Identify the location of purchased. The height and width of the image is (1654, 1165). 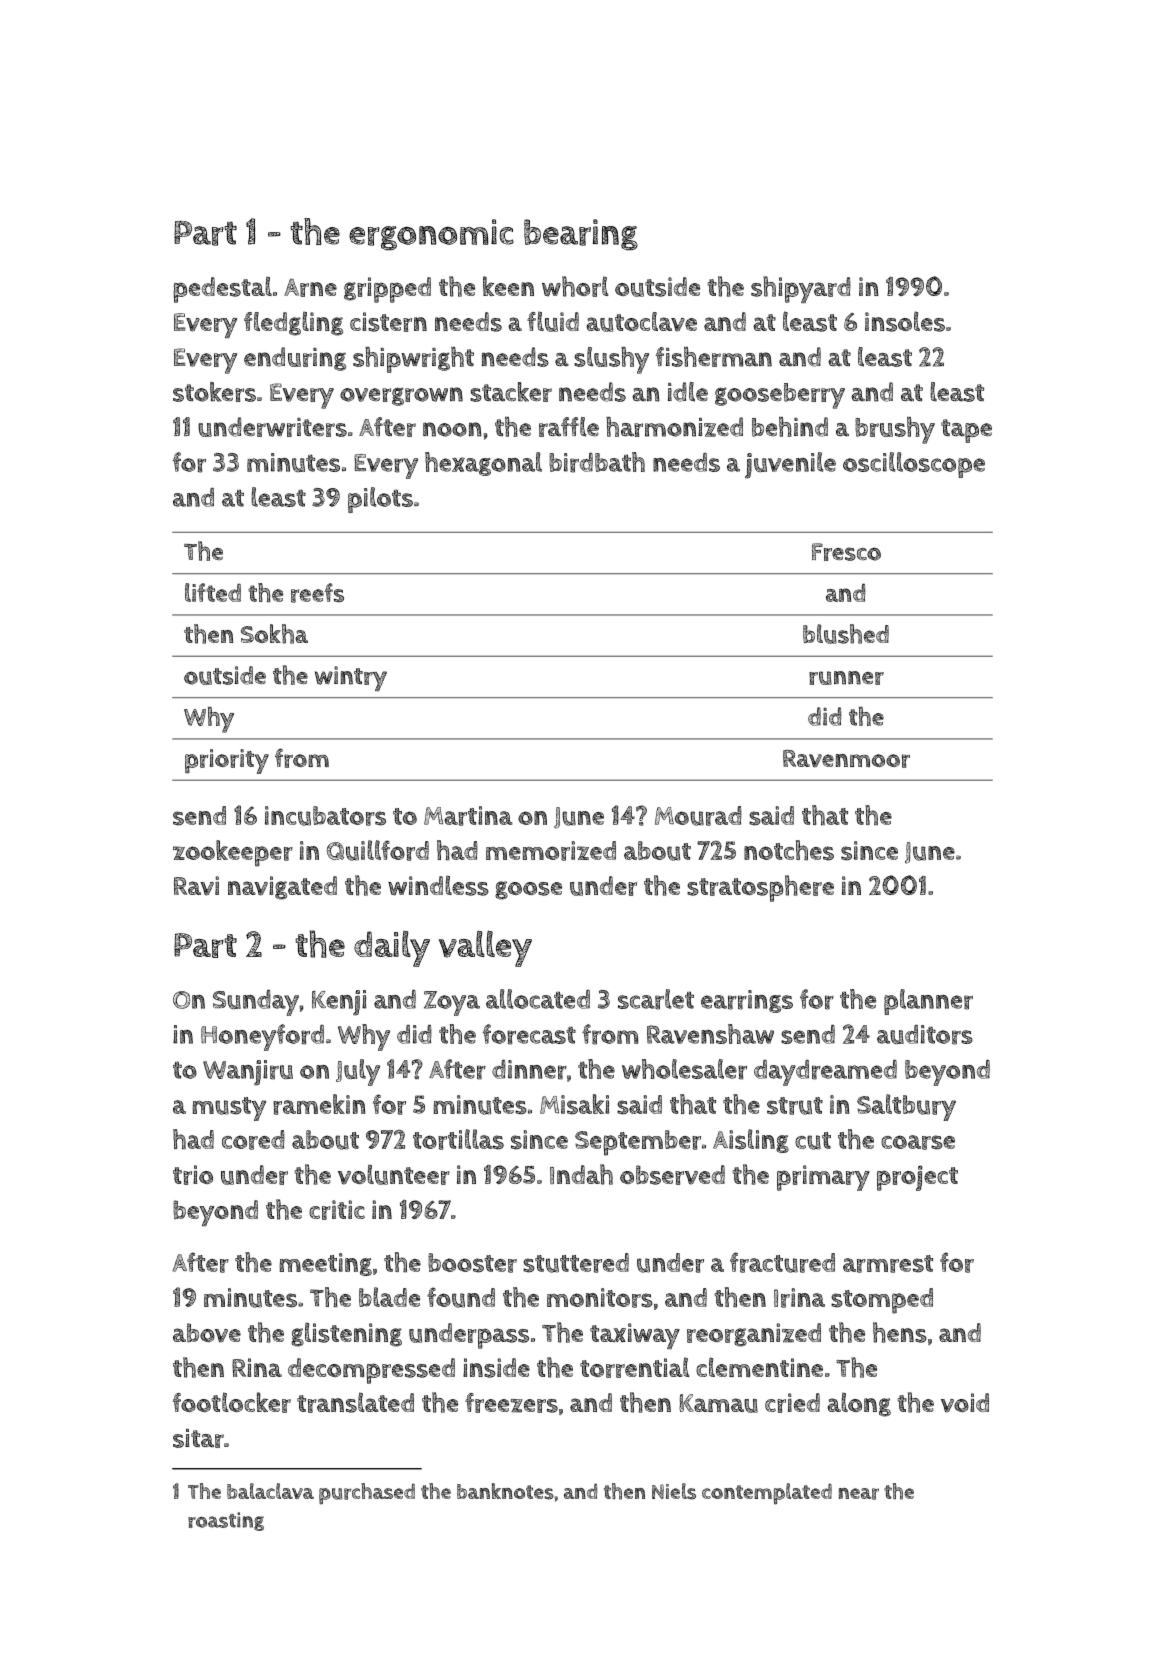
(367, 1494).
